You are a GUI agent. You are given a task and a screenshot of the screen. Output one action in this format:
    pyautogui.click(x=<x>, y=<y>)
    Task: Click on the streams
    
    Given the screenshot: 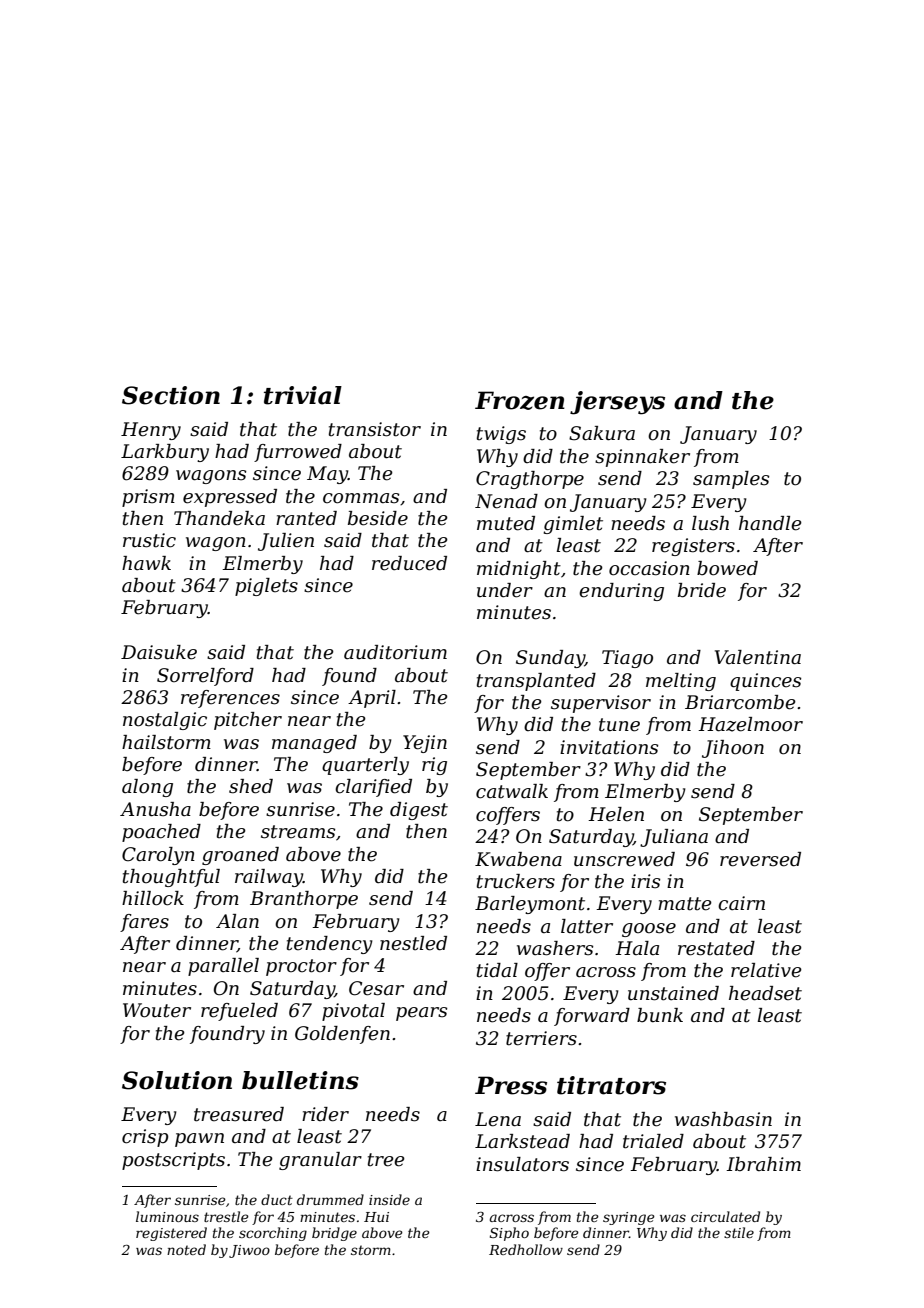 What is the action you would take?
    pyautogui.click(x=298, y=832)
